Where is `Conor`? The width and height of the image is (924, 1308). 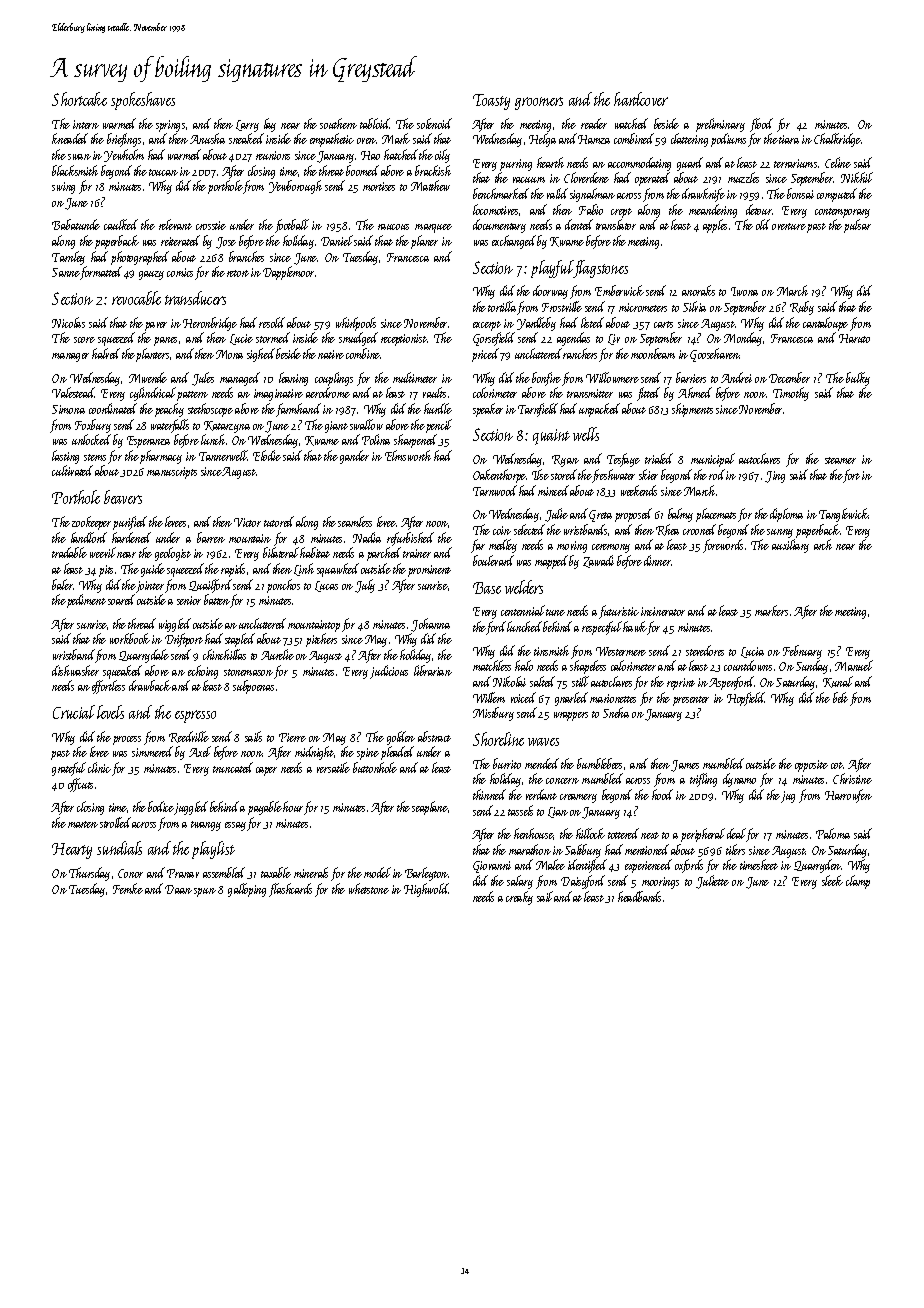
Conor is located at coordinates (130, 873).
